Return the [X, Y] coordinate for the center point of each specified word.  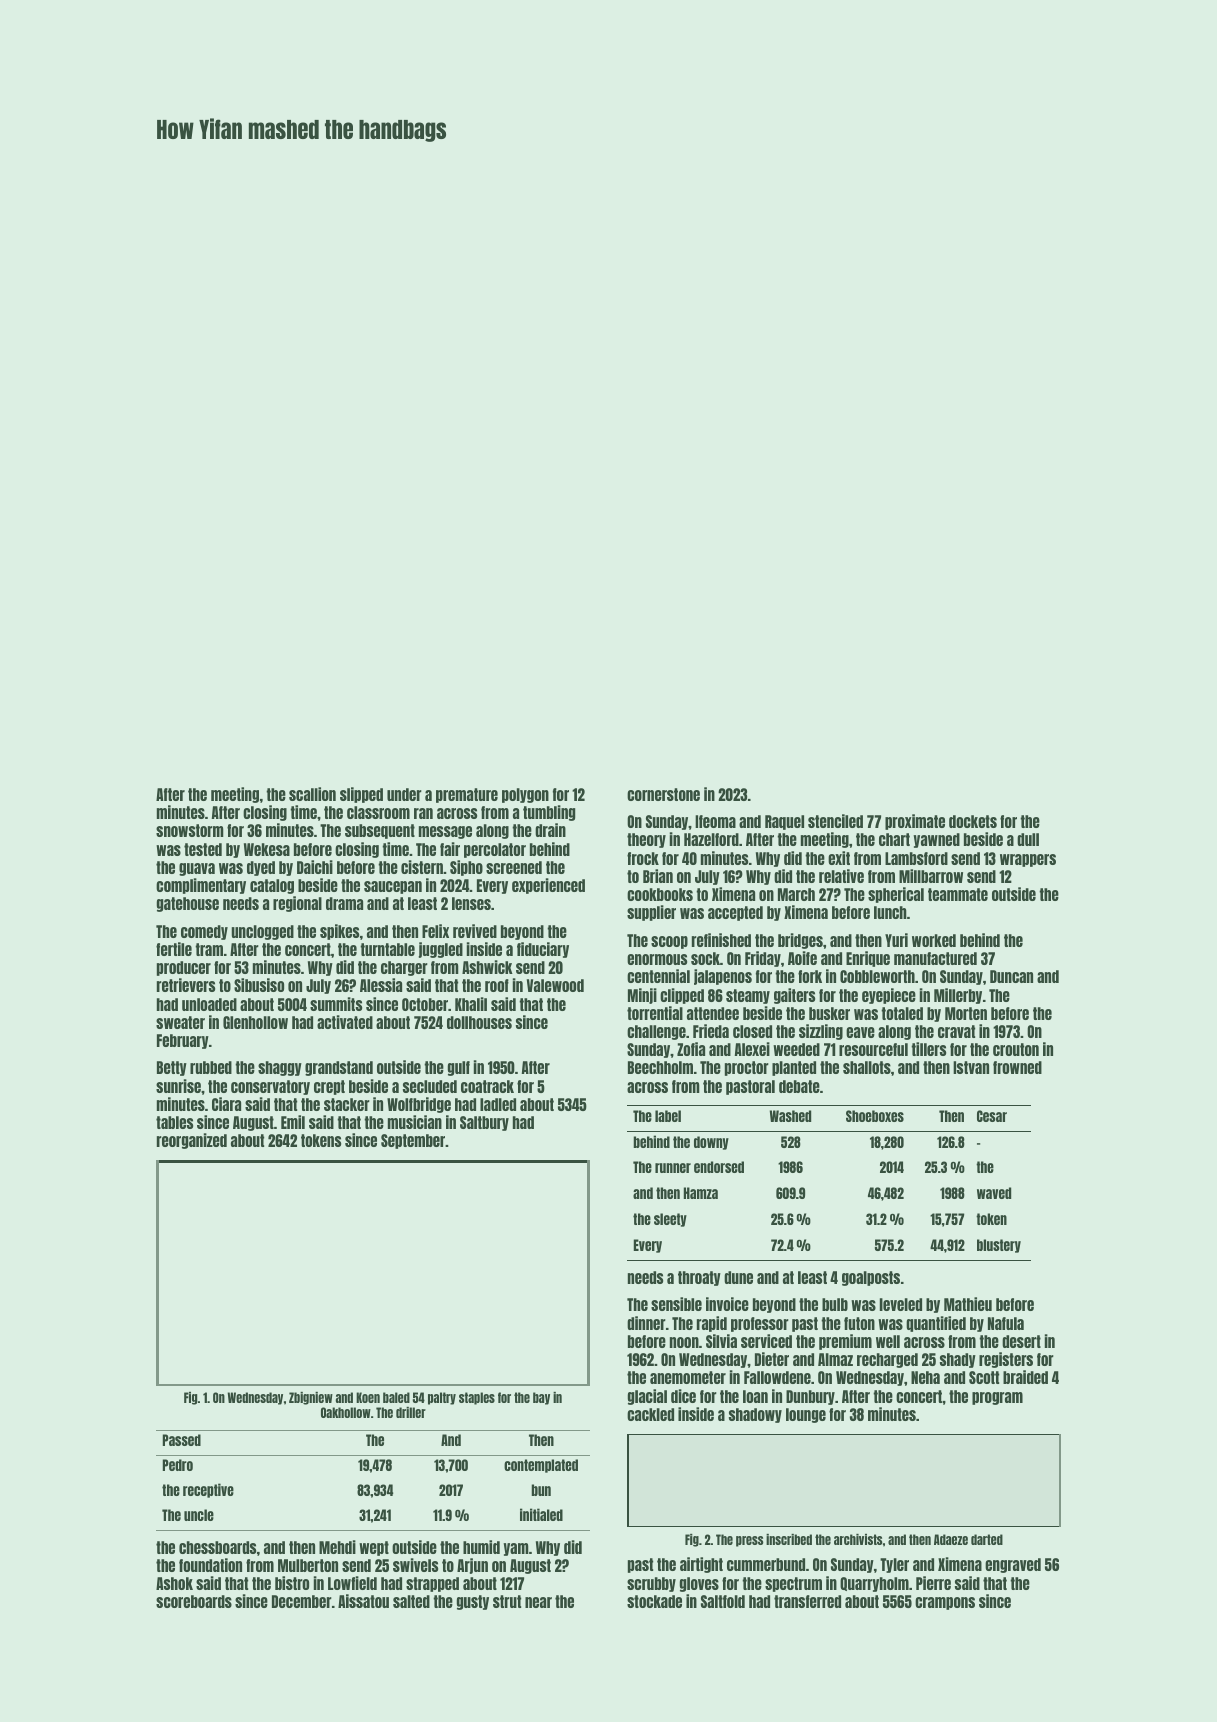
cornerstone [663, 794]
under [404, 794]
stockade [654, 1601]
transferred [807, 1601]
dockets [973, 821]
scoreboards [194, 1601]
